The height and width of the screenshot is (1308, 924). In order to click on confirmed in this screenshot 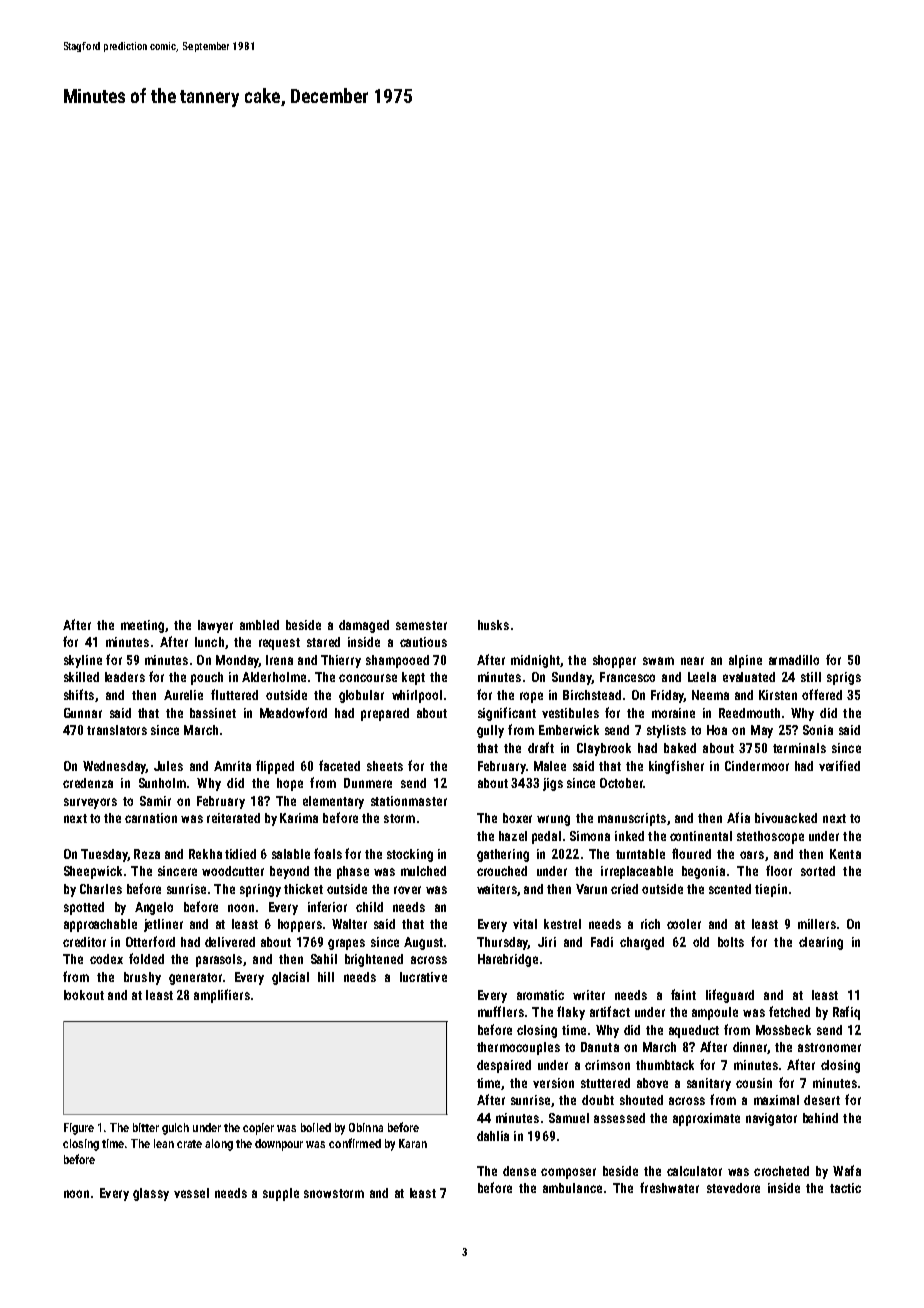, I will do `click(355, 1143)`.
